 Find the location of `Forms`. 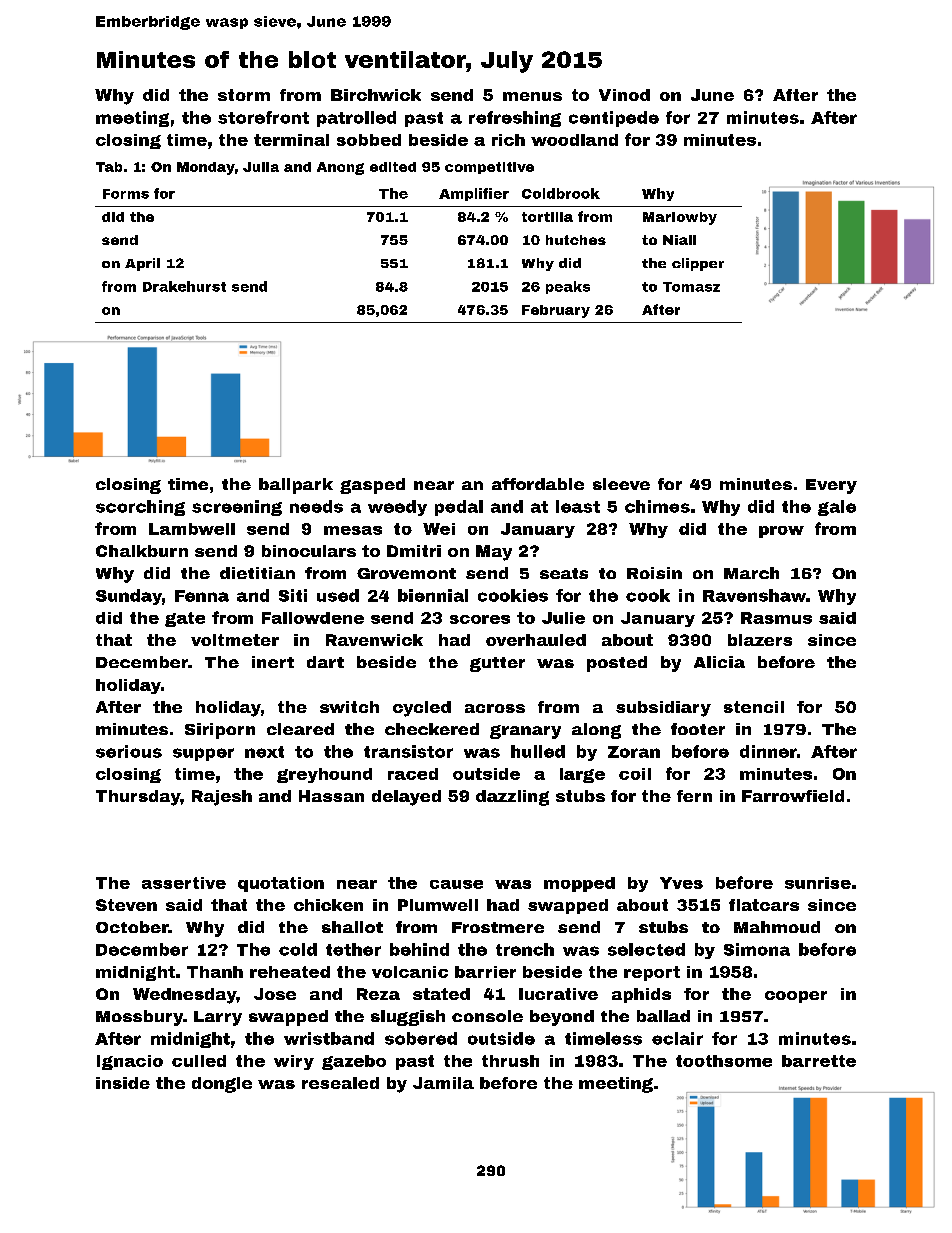

Forms is located at coordinates (126, 194).
